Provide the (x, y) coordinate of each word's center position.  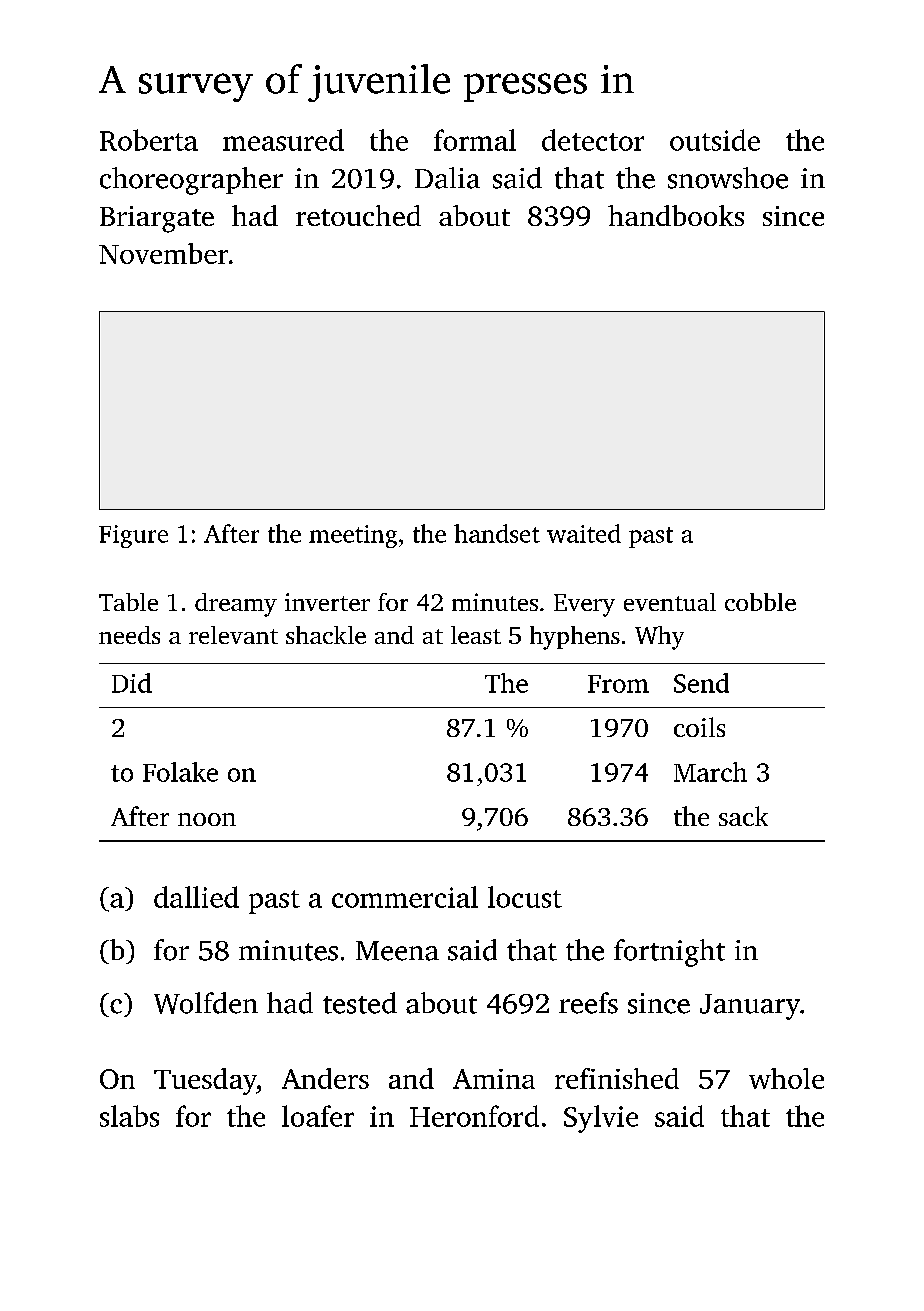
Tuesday (205, 1081)
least (476, 635)
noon (207, 819)
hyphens (575, 638)
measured (283, 140)
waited (584, 533)
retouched (358, 215)
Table (128, 602)
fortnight (669, 953)
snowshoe (728, 178)
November (163, 253)
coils (699, 727)
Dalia (447, 178)
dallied (196, 897)
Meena (397, 951)
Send (701, 683)
